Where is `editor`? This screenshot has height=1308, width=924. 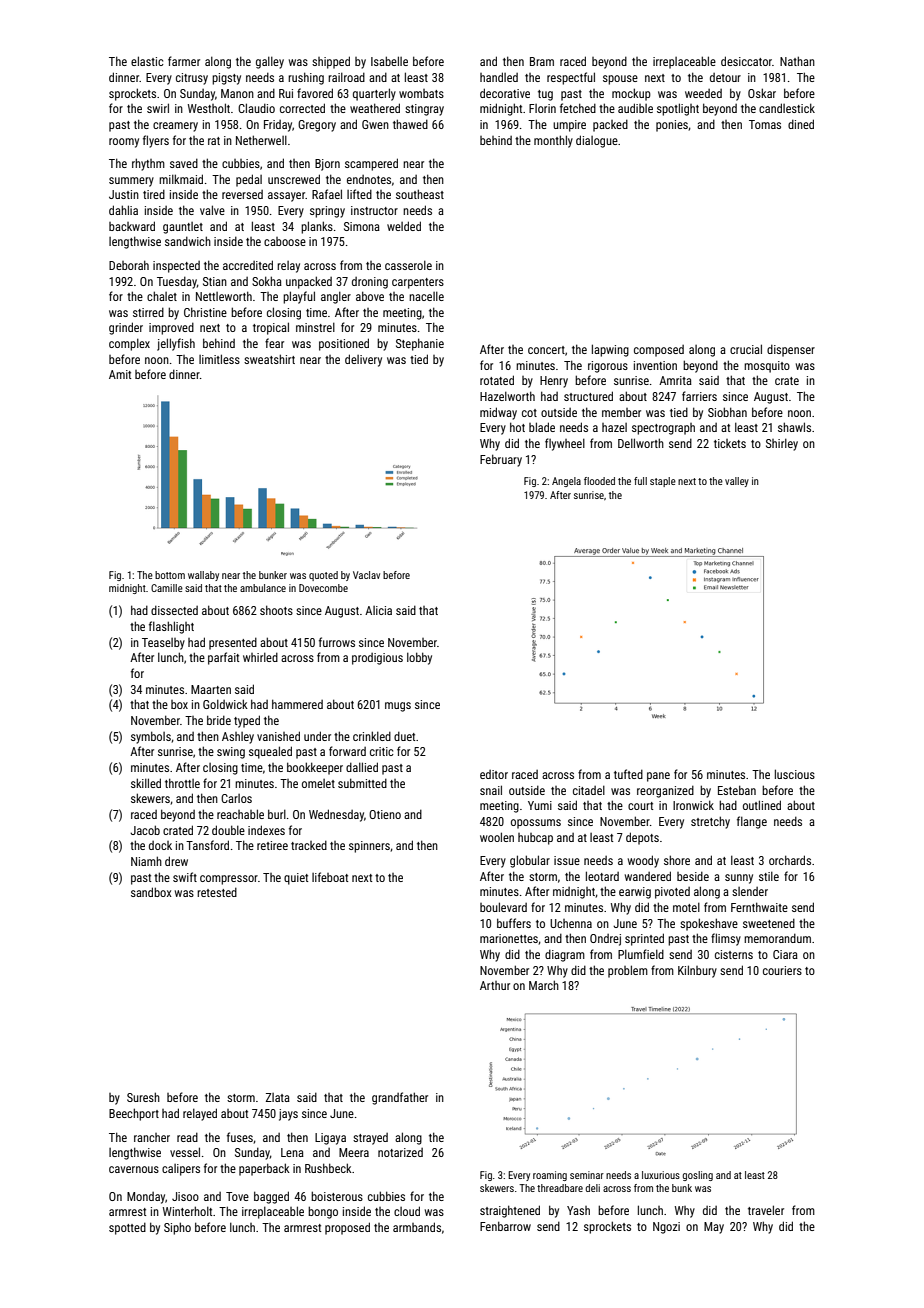
editor is located at coordinates (494, 774).
